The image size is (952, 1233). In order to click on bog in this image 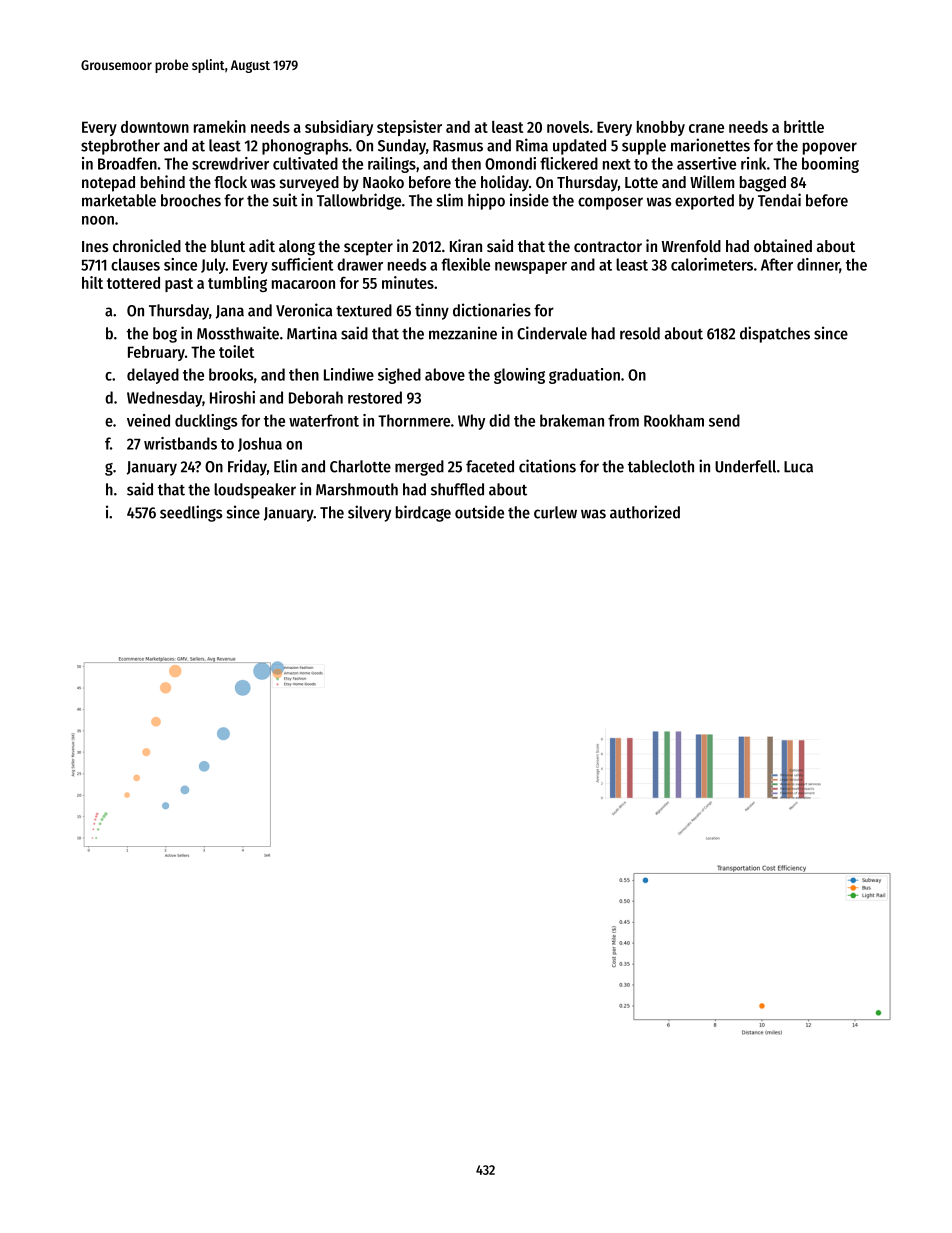, I will do `click(165, 335)`.
